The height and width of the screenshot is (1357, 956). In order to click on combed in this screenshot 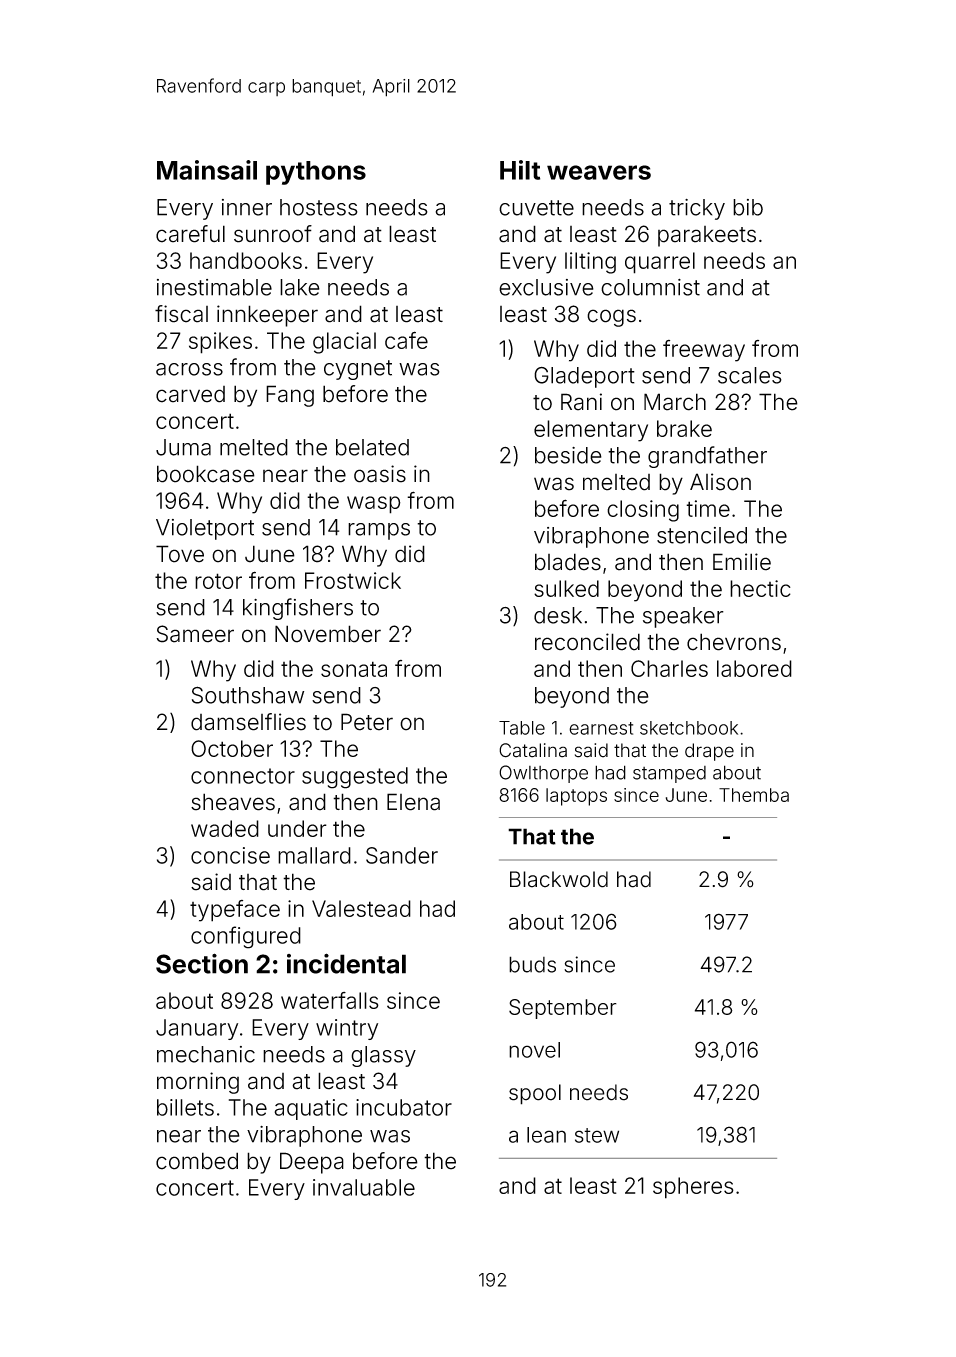, I will do `click(197, 1161)`.
